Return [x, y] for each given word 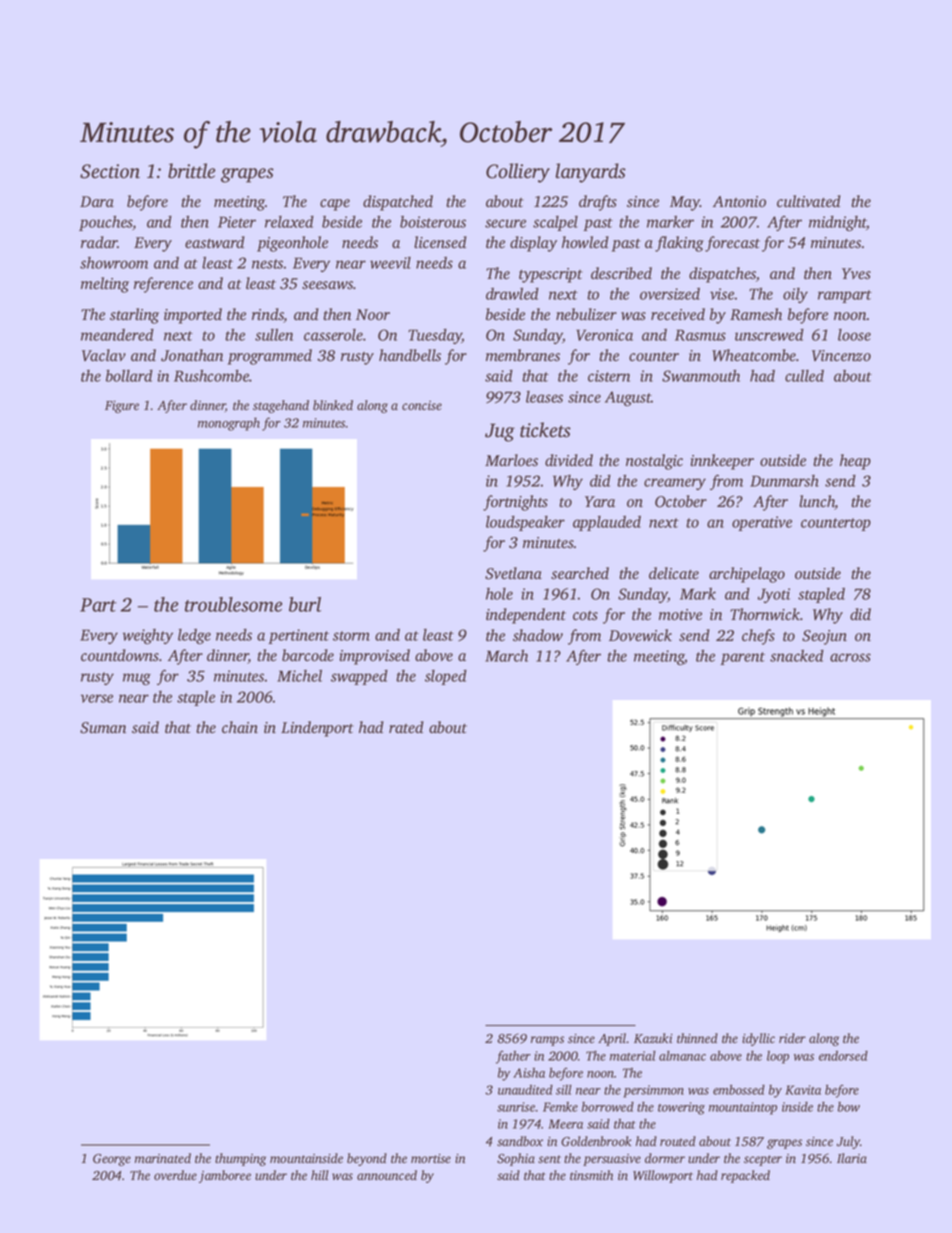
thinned [697, 1038]
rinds [268, 315]
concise [422, 405]
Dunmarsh [784, 481]
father [513, 1057]
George [112, 1160]
